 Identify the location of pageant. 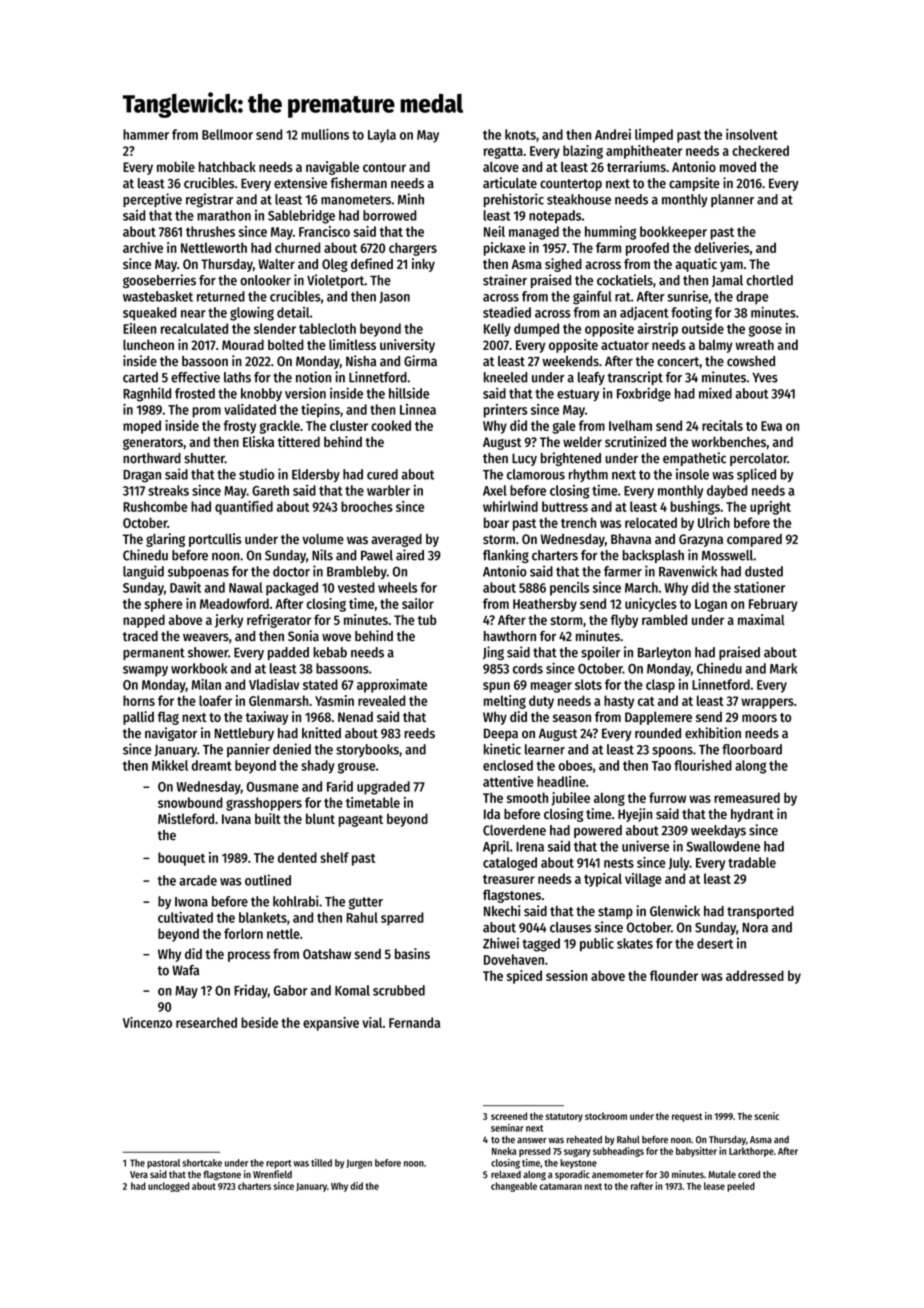
(361, 821).
